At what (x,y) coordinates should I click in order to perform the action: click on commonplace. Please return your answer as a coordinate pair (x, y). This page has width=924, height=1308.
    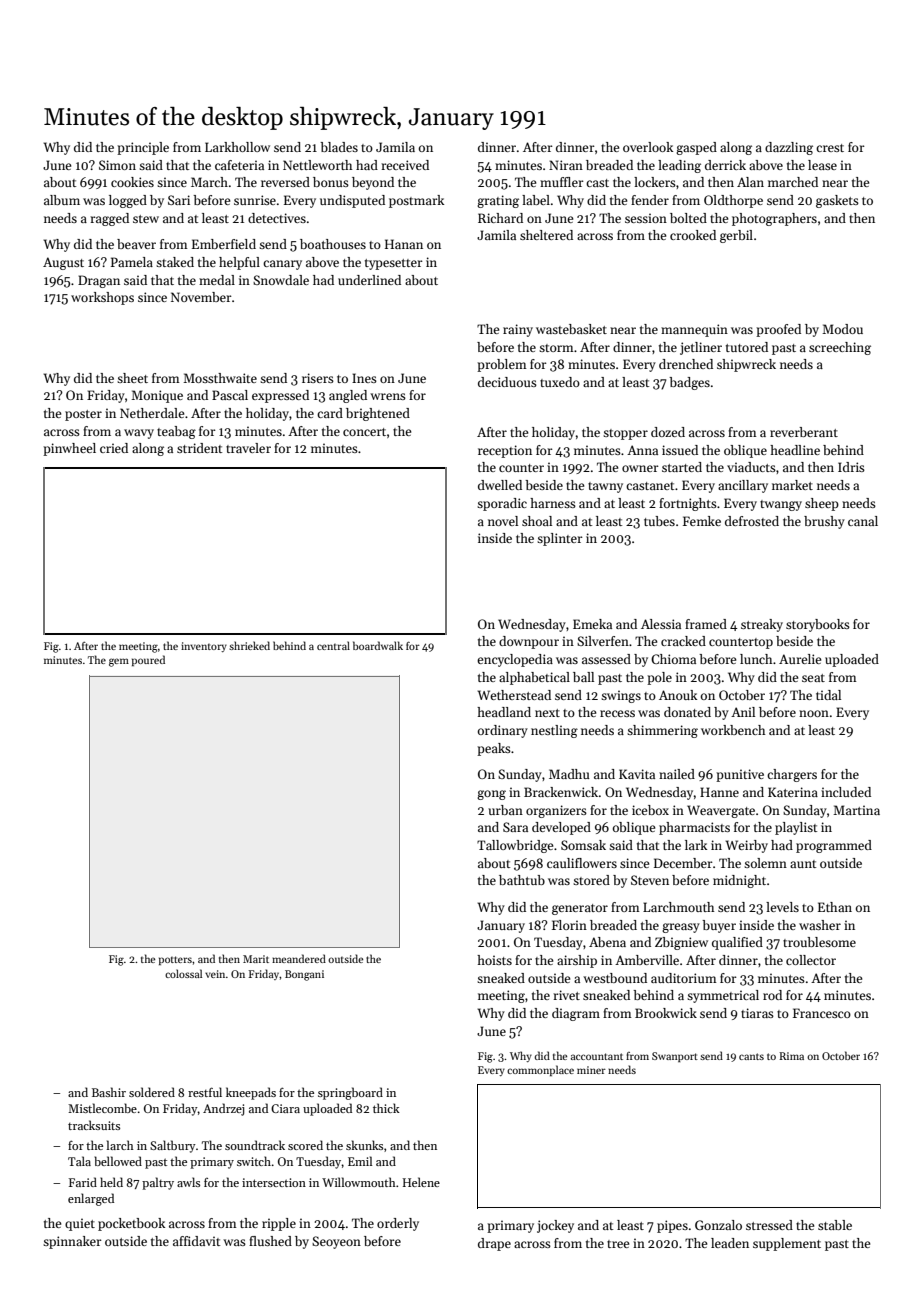
    Looking at the image, I should click on (540, 1070).
